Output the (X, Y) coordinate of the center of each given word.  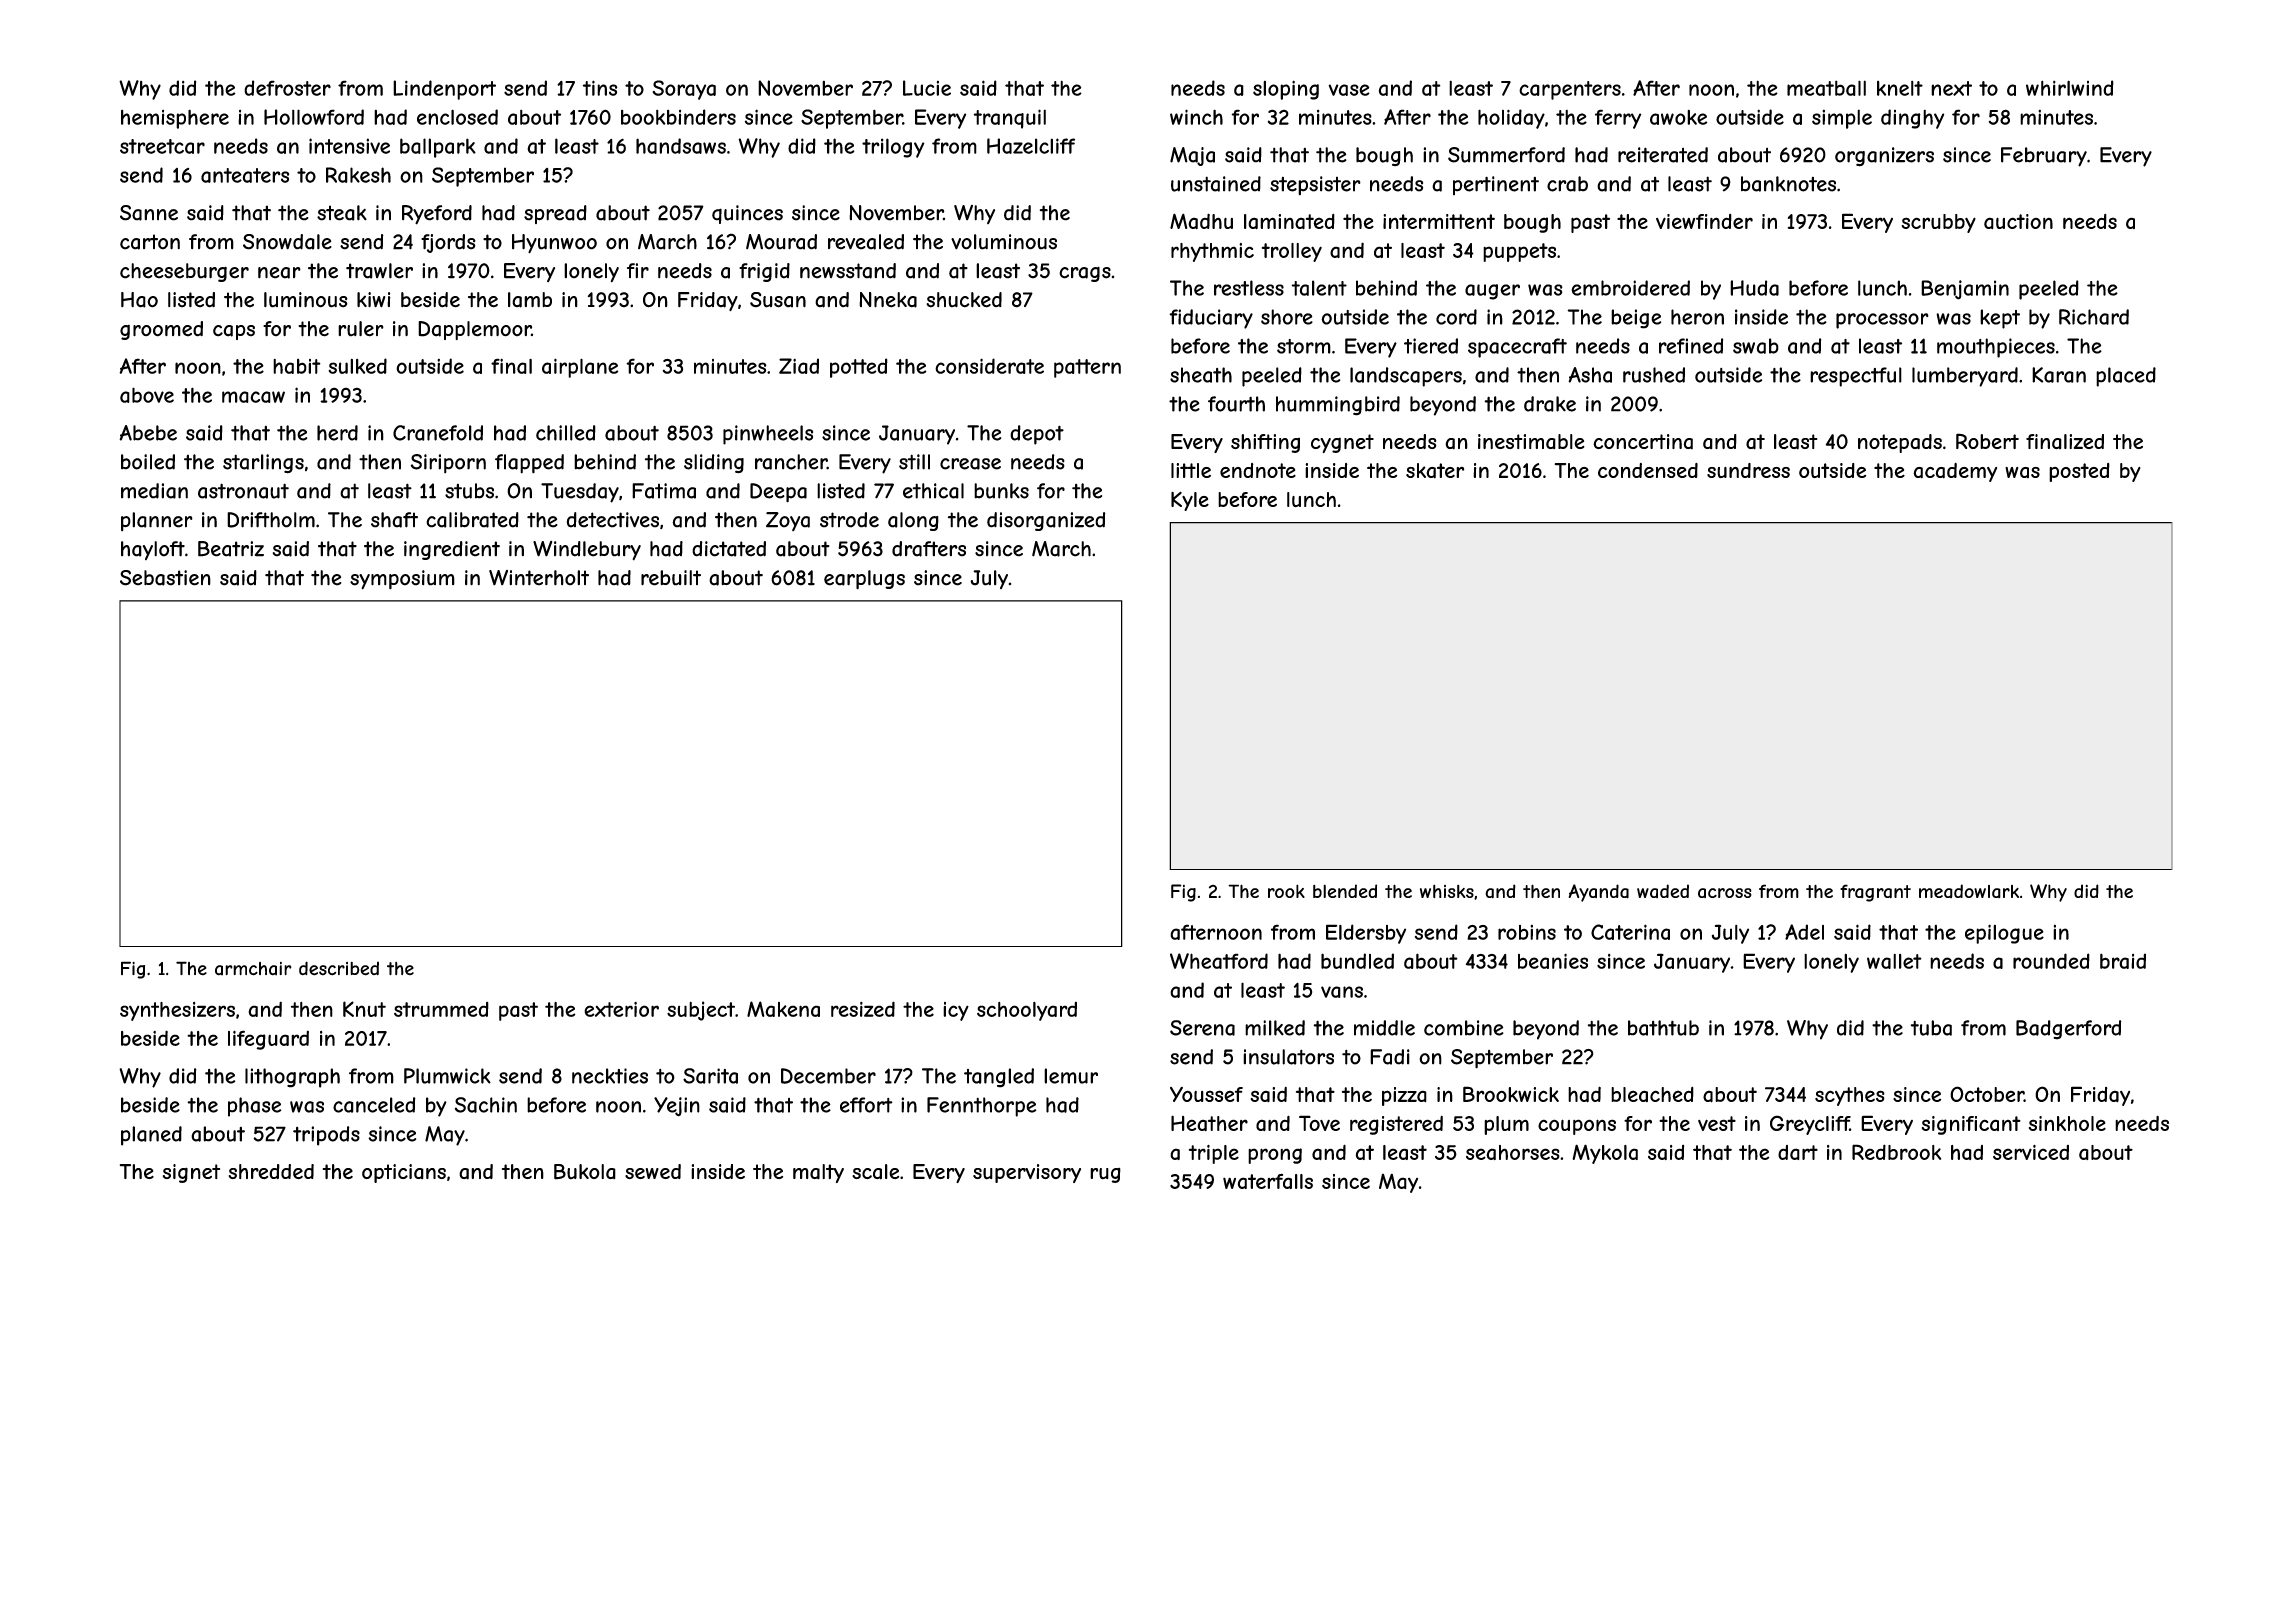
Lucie (927, 88)
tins (600, 88)
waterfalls (1268, 1181)
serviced (2031, 1152)
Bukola (585, 1172)
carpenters (1570, 90)
